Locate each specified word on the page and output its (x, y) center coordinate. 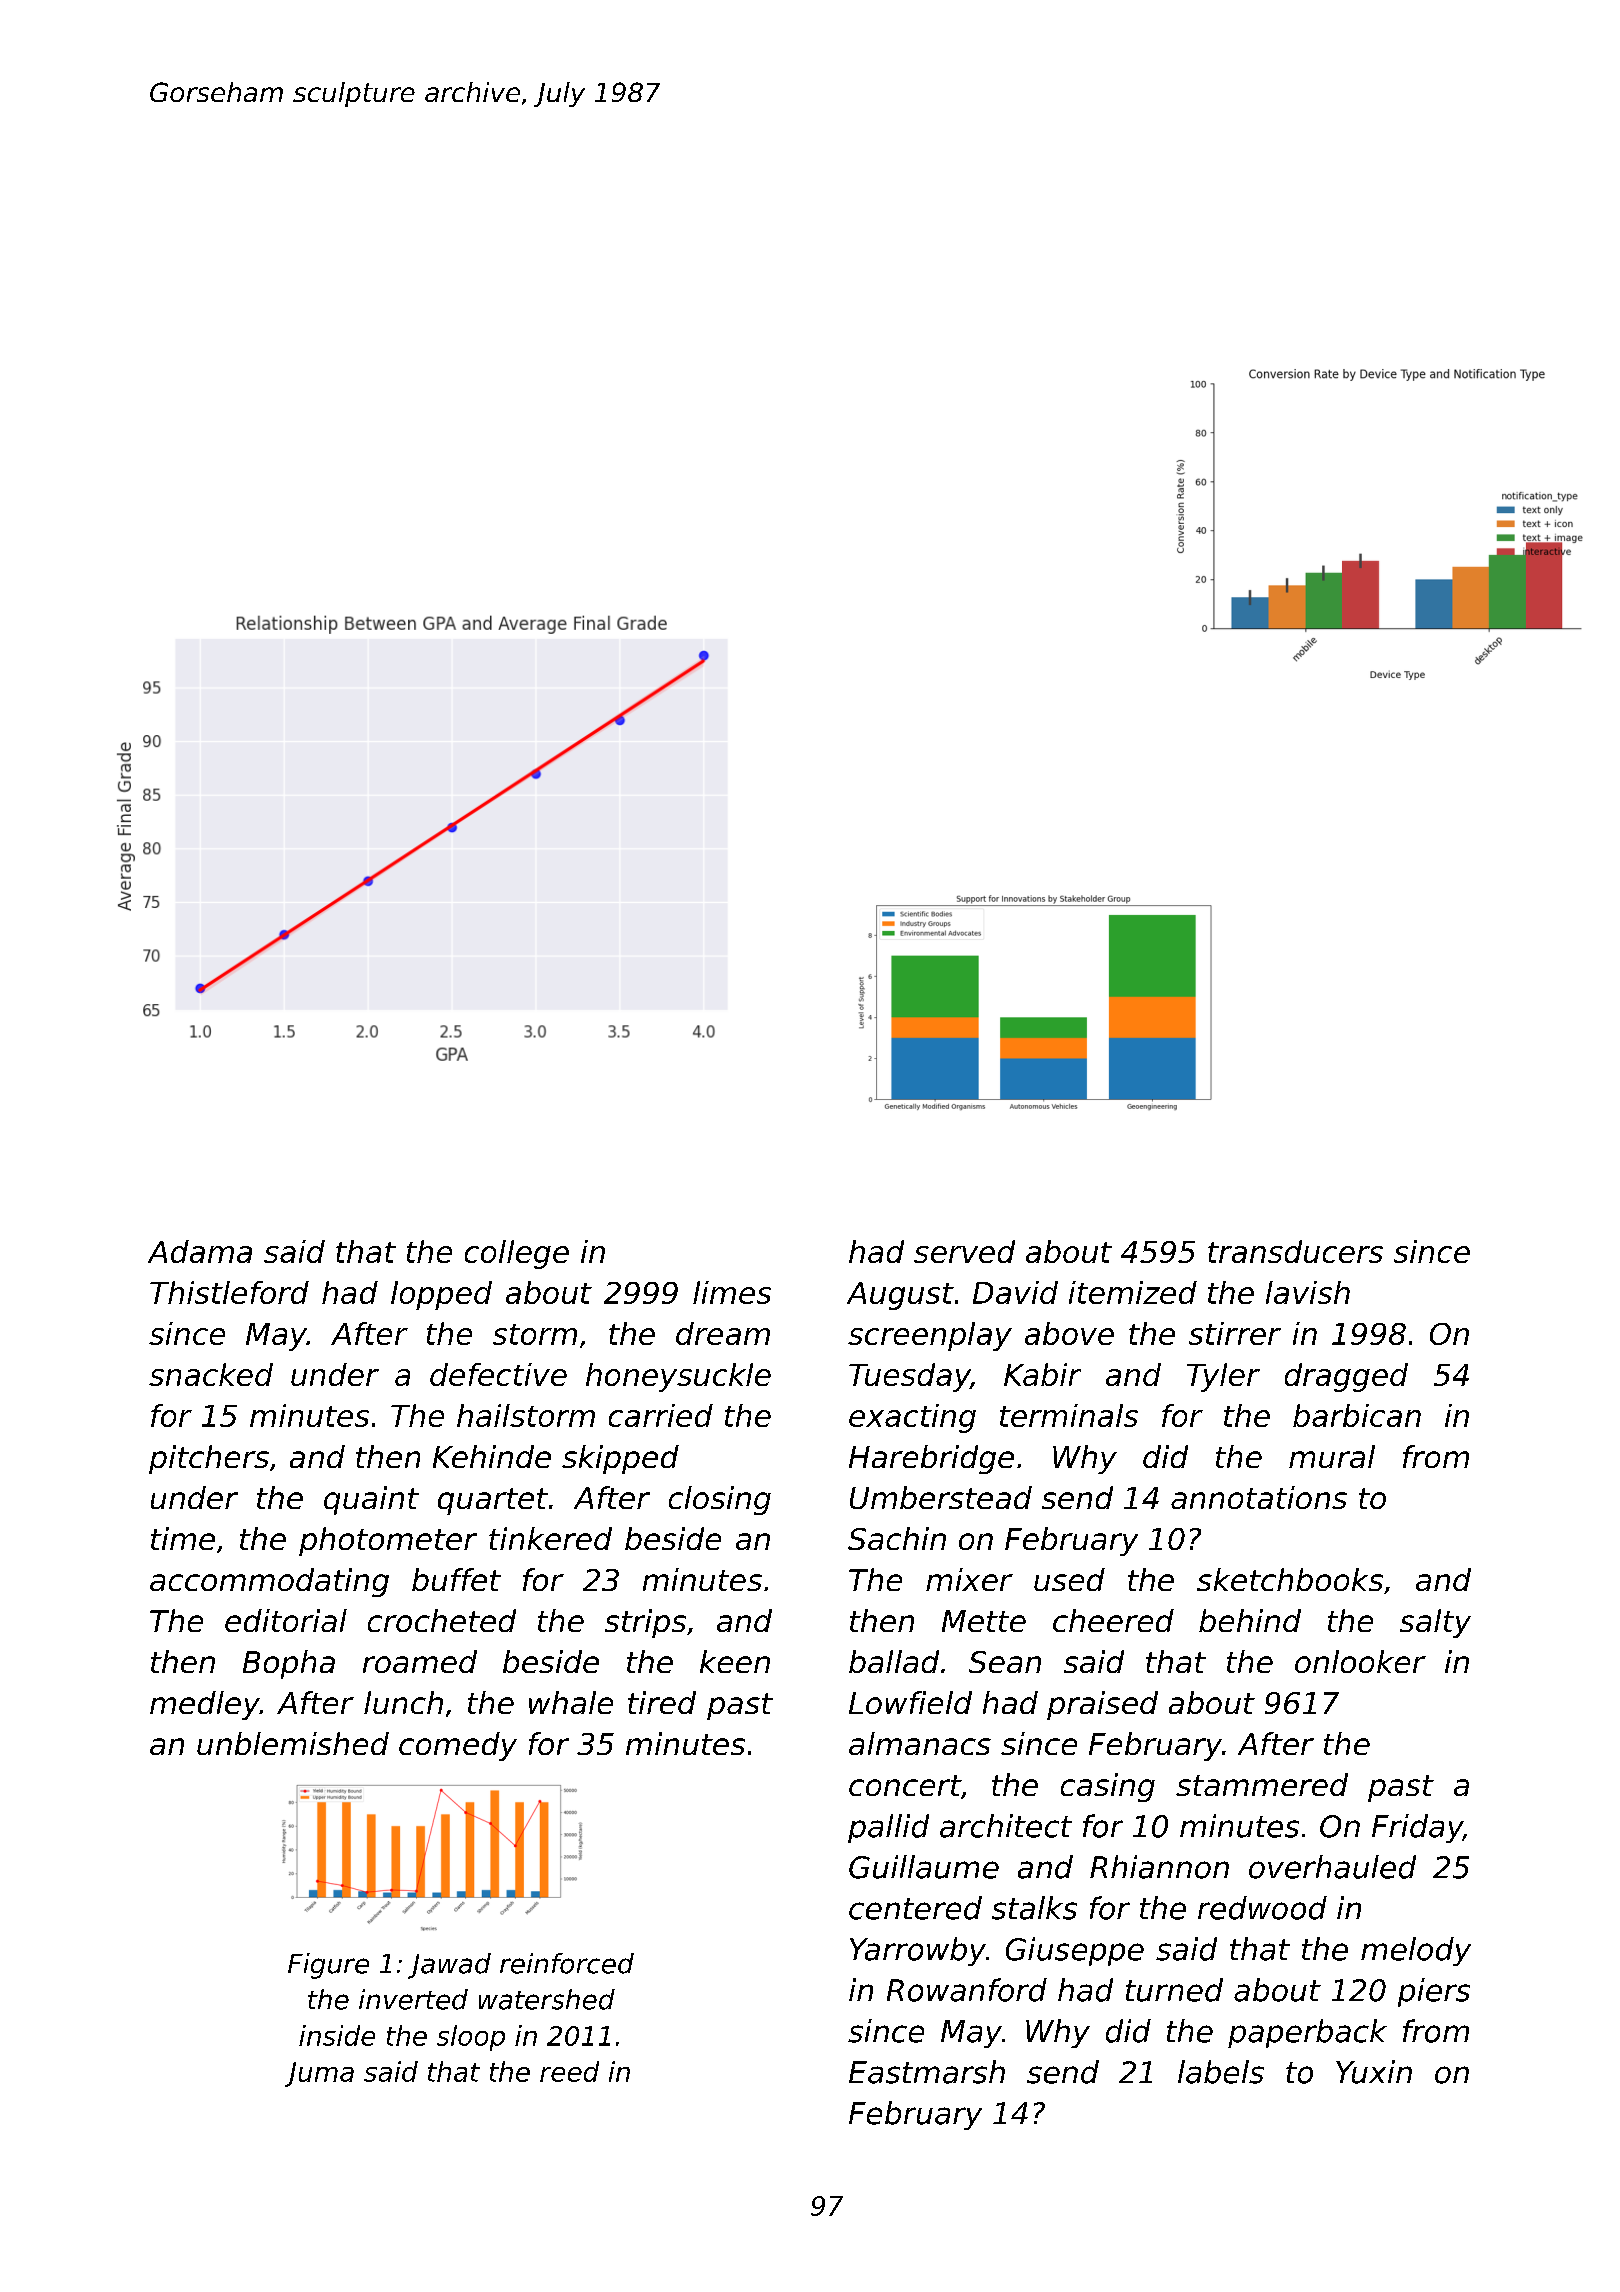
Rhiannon (1159, 1867)
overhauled (1332, 1867)
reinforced (567, 1963)
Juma (319, 2074)
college (517, 1254)
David (1015, 1292)
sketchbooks (1290, 1579)
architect (1006, 1826)
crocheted (442, 1620)
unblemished (293, 1743)
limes (732, 1292)
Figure (328, 1966)
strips (645, 1623)
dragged (1346, 1377)
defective (498, 1374)
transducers (1295, 1251)
